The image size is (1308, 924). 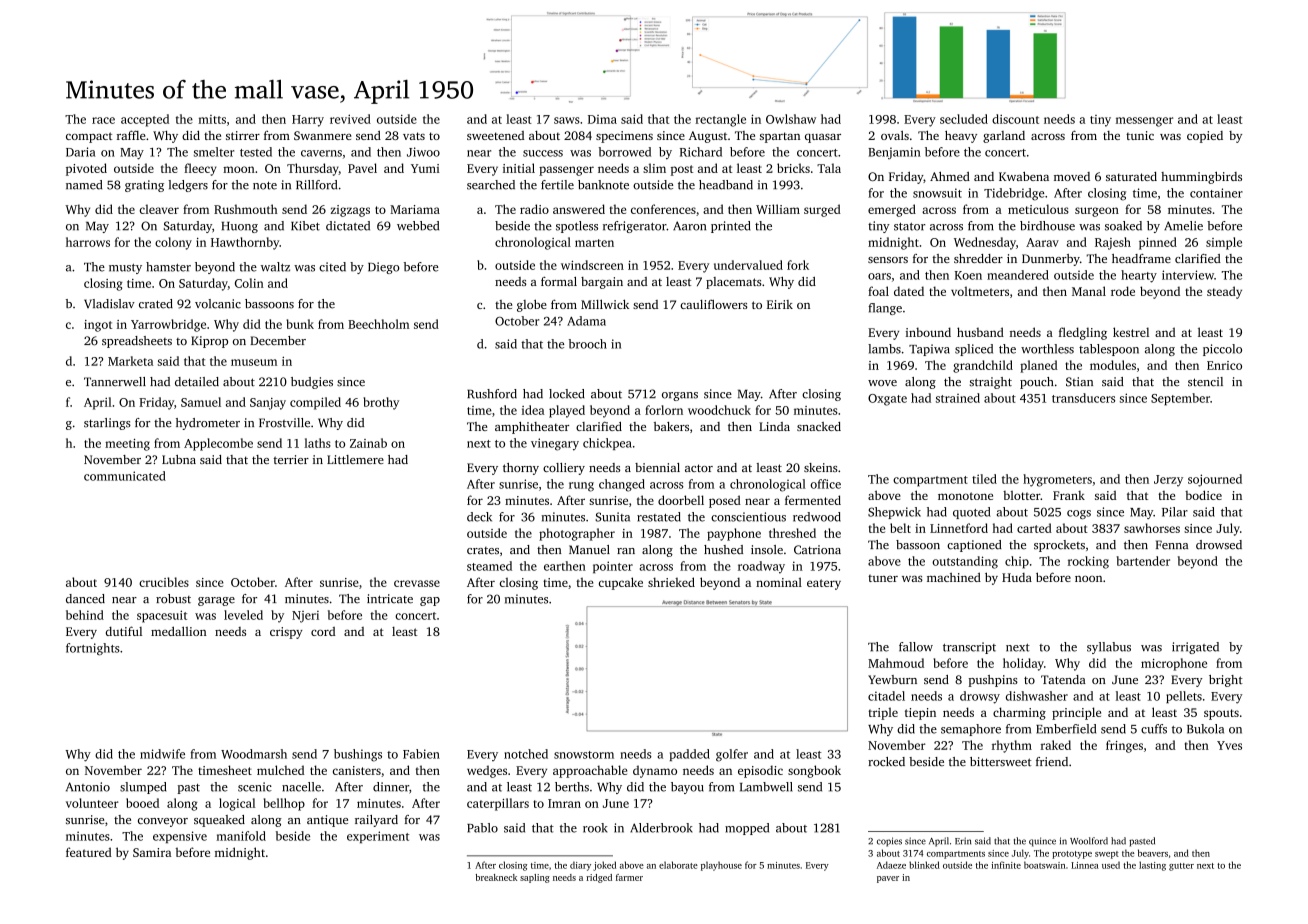 What do you see at coordinates (958, 398) in the screenshot?
I see `strained` at bounding box center [958, 398].
